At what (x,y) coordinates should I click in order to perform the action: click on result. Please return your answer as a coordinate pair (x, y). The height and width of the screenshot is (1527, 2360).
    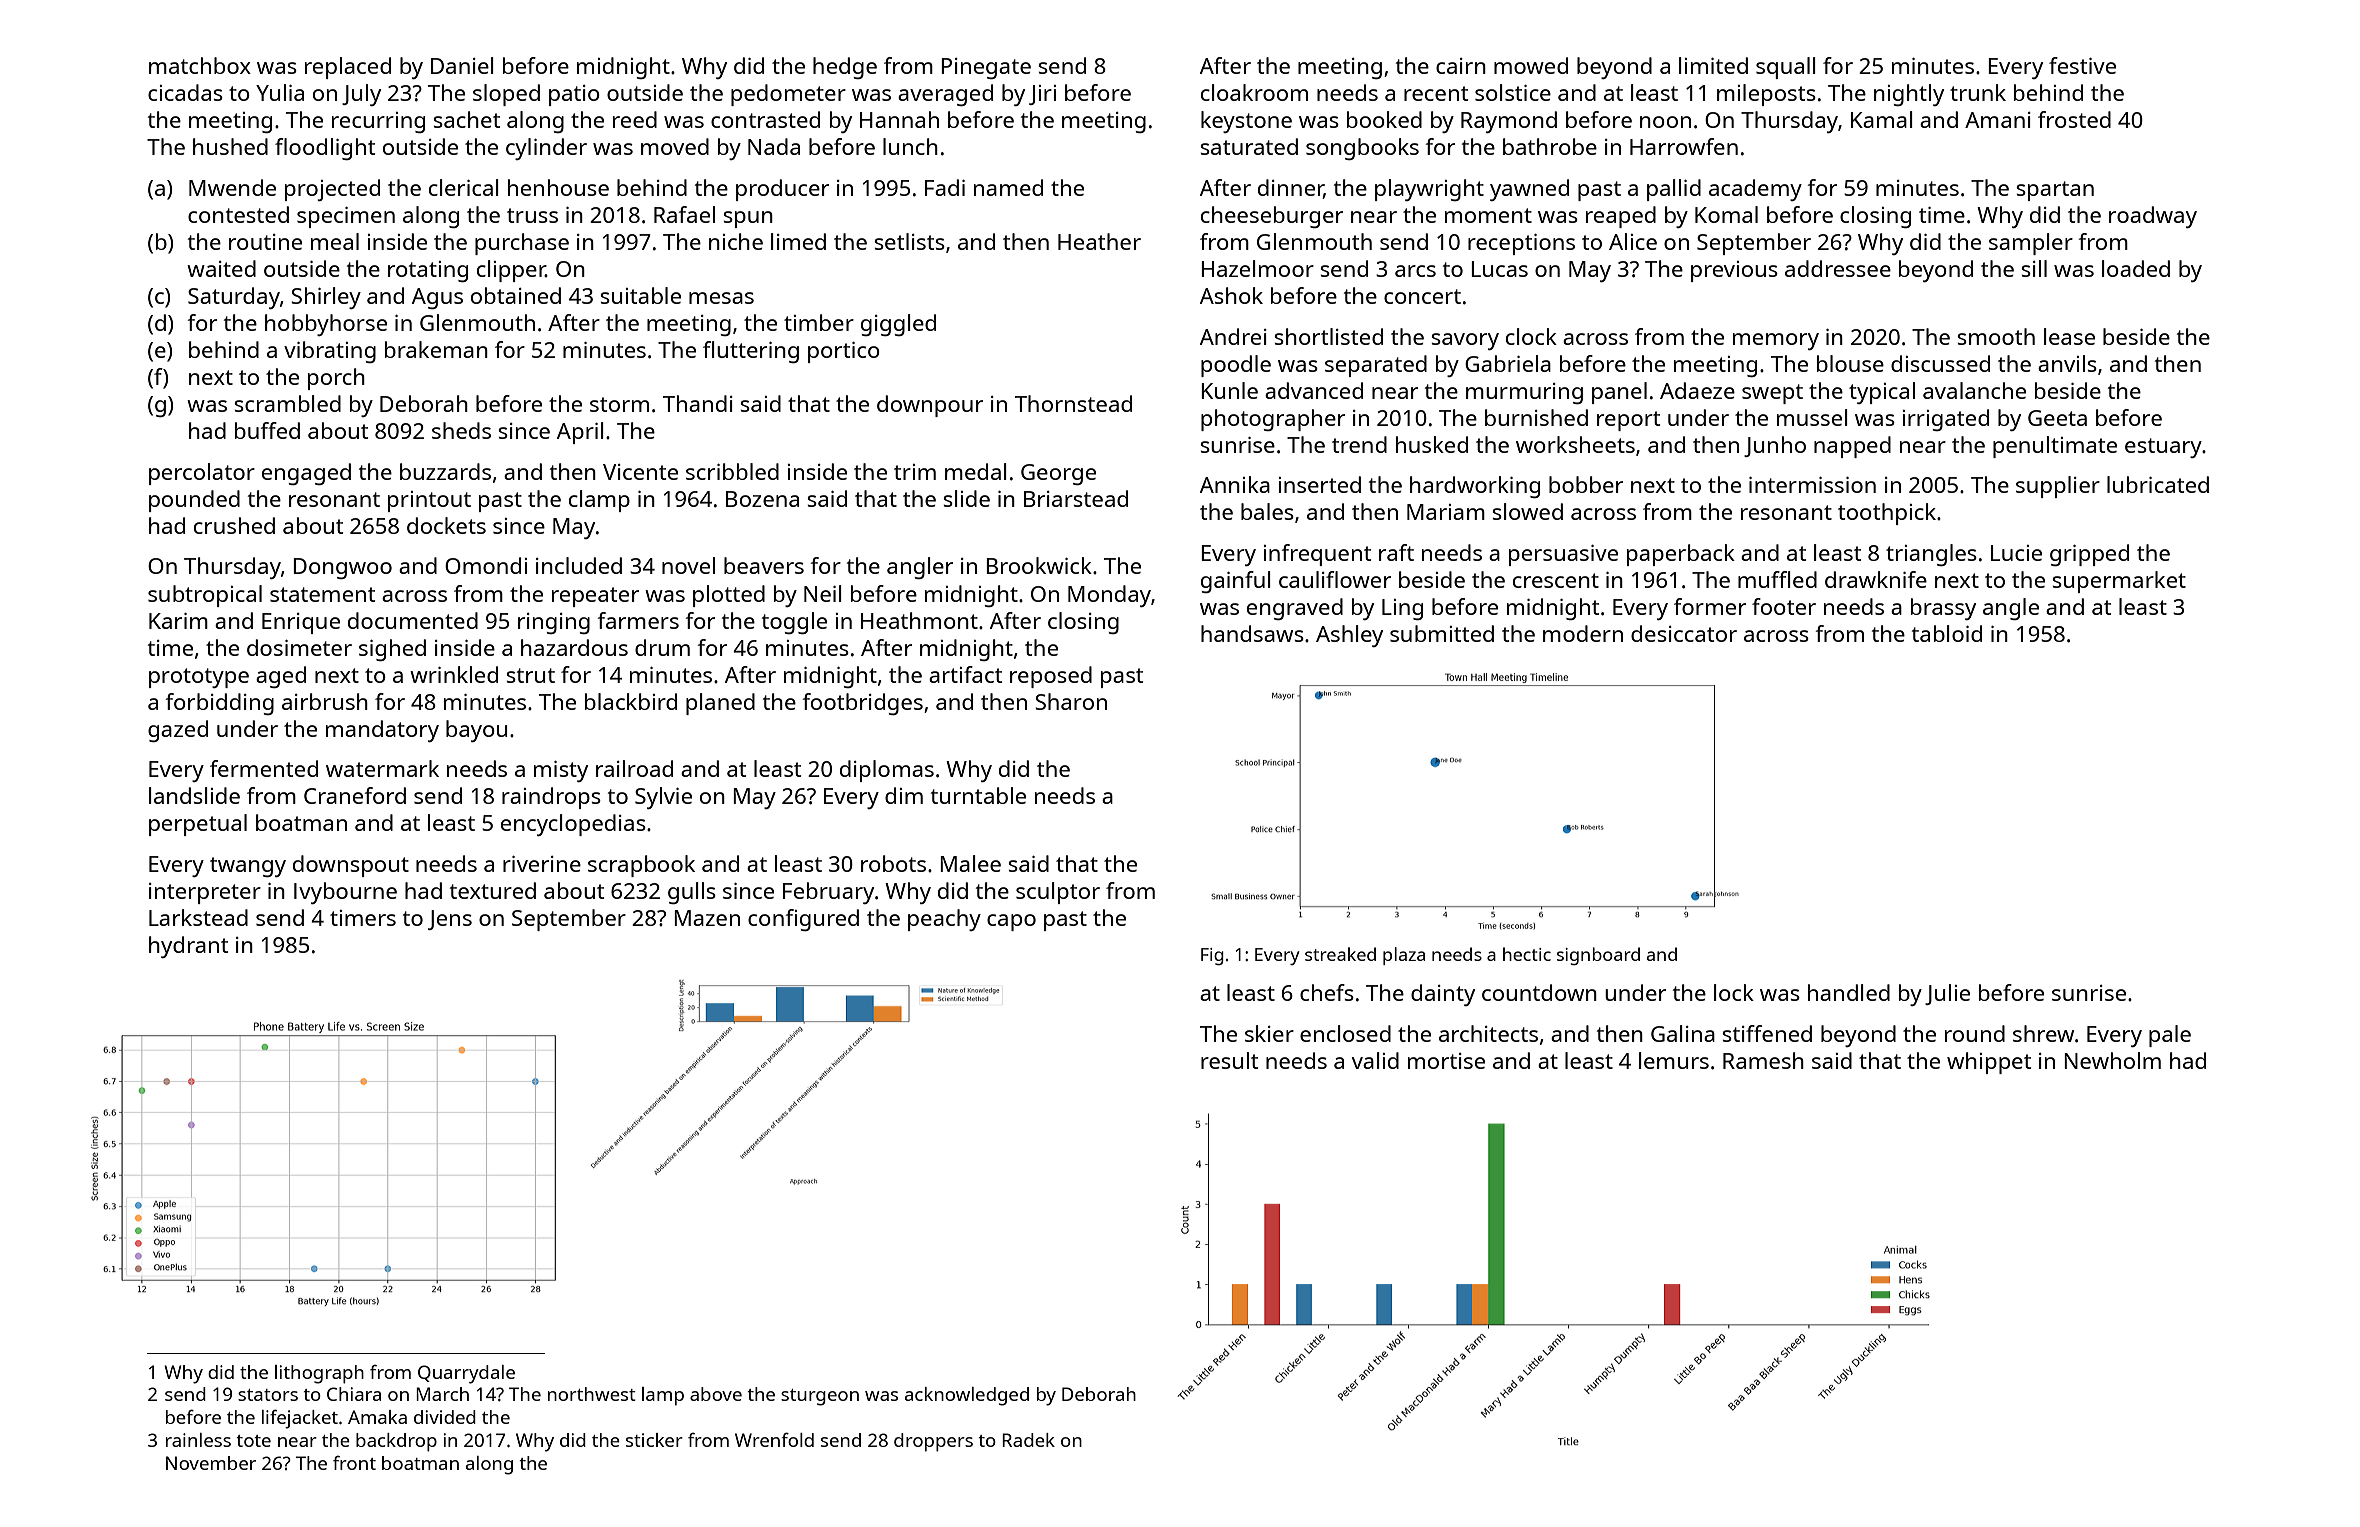
    Looking at the image, I should click on (1229, 1060).
